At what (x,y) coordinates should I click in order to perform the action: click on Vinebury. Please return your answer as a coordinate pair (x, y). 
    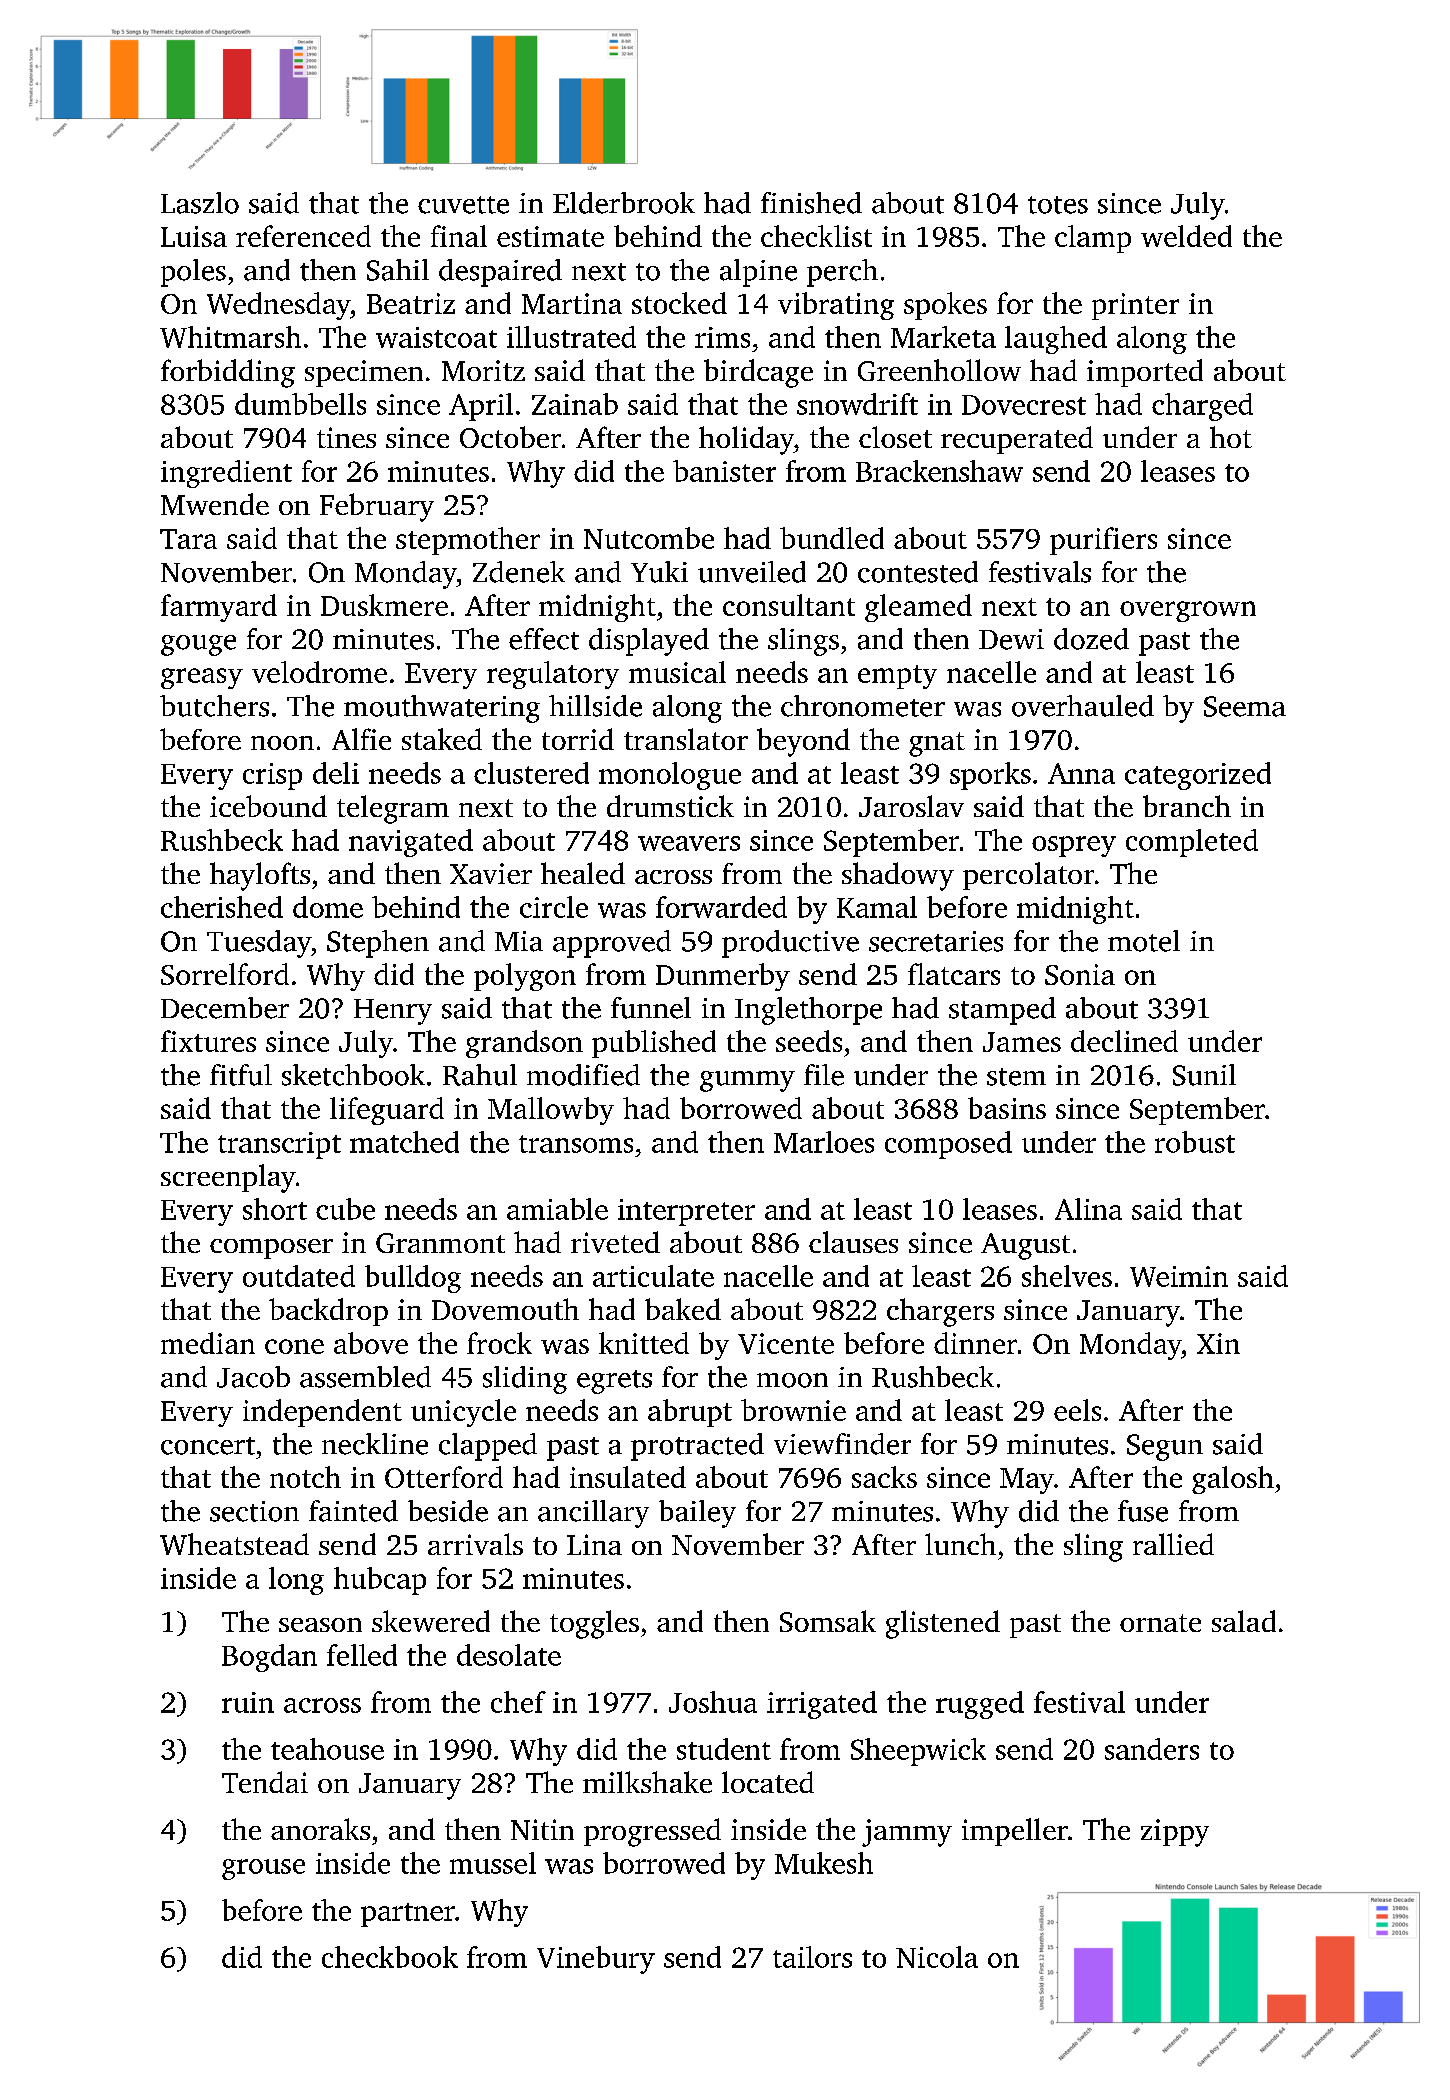
    Looking at the image, I should click on (596, 1960).
